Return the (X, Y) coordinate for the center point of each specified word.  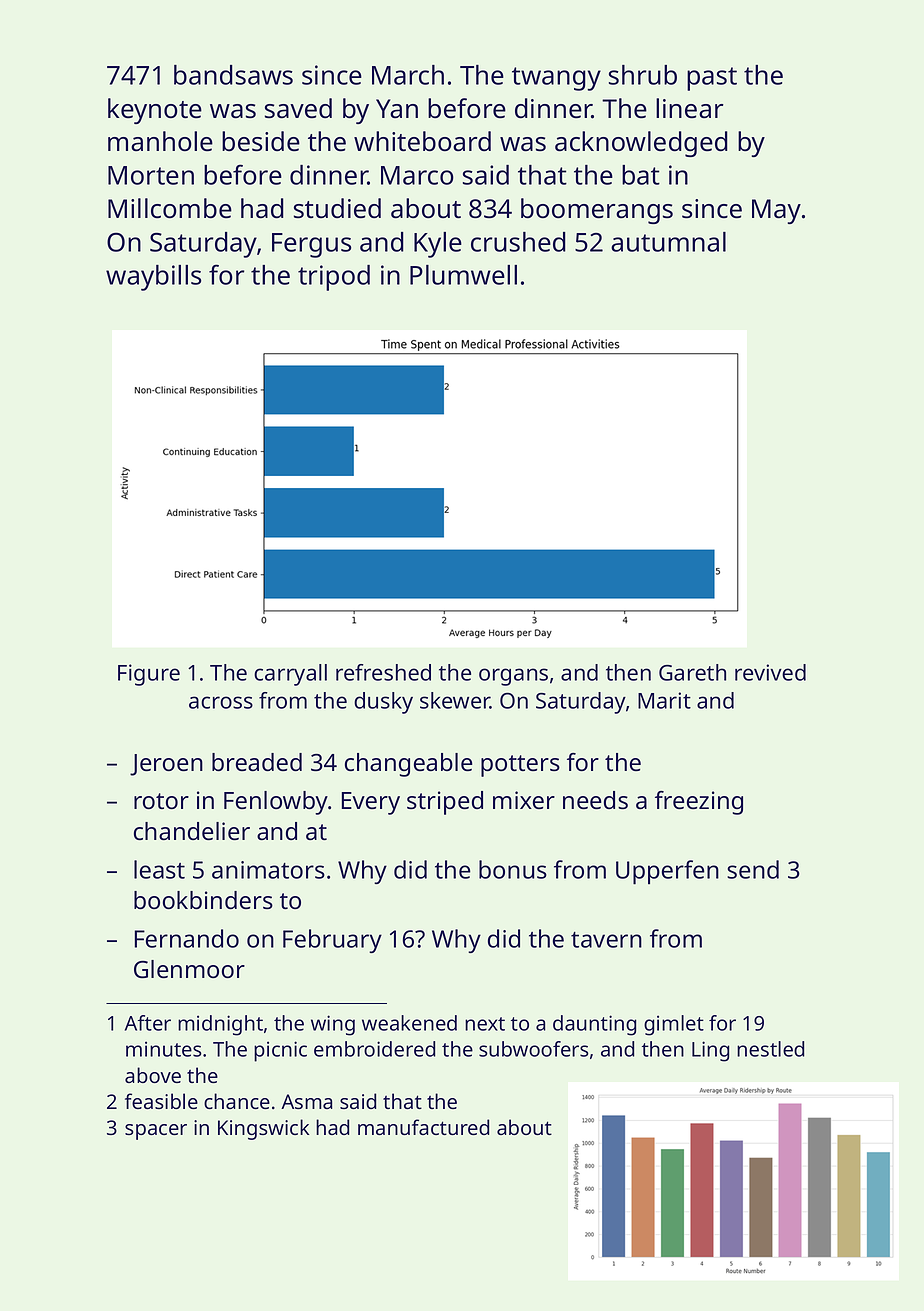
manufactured (423, 1127)
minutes (164, 1049)
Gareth (692, 672)
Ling (710, 1051)
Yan (397, 109)
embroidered (375, 1049)
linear (690, 108)
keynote (155, 111)
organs (513, 677)
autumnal (668, 242)
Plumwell (463, 275)
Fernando (187, 938)
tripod (334, 278)
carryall (290, 675)
